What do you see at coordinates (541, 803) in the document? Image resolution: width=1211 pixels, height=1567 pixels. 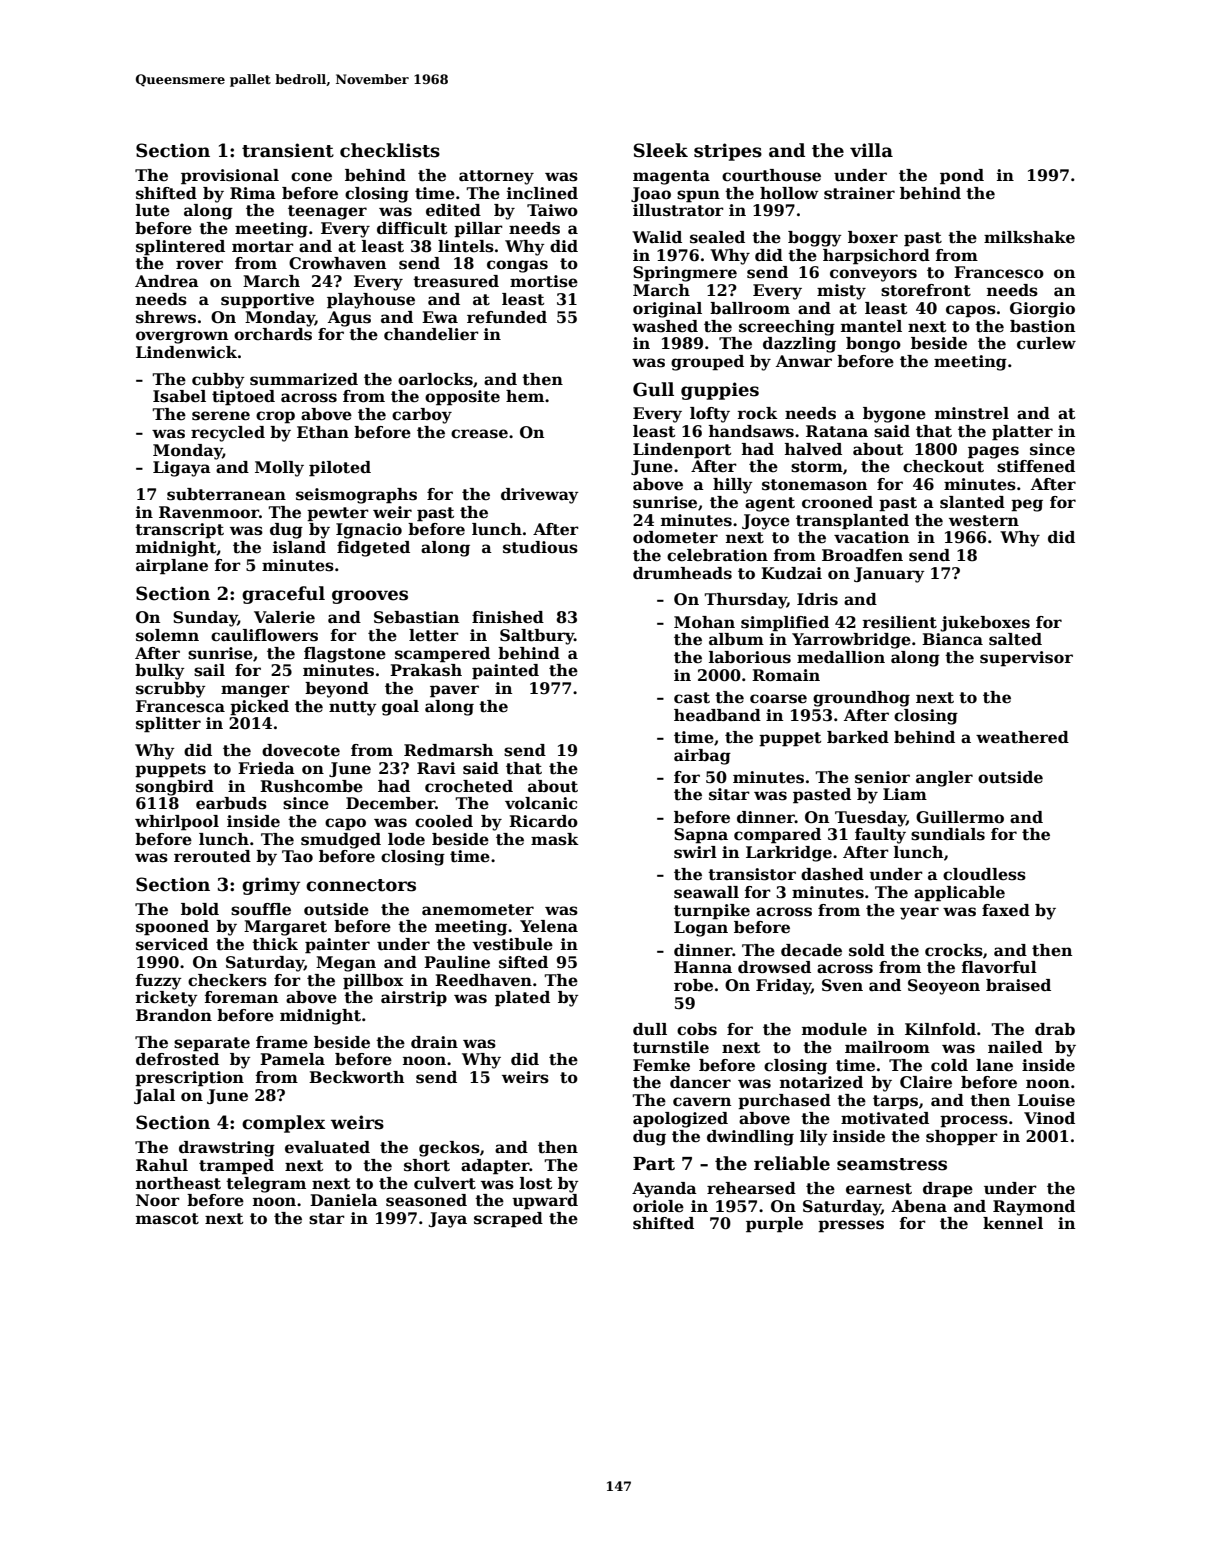 I see `volcanic` at bounding box center [541, 803].
